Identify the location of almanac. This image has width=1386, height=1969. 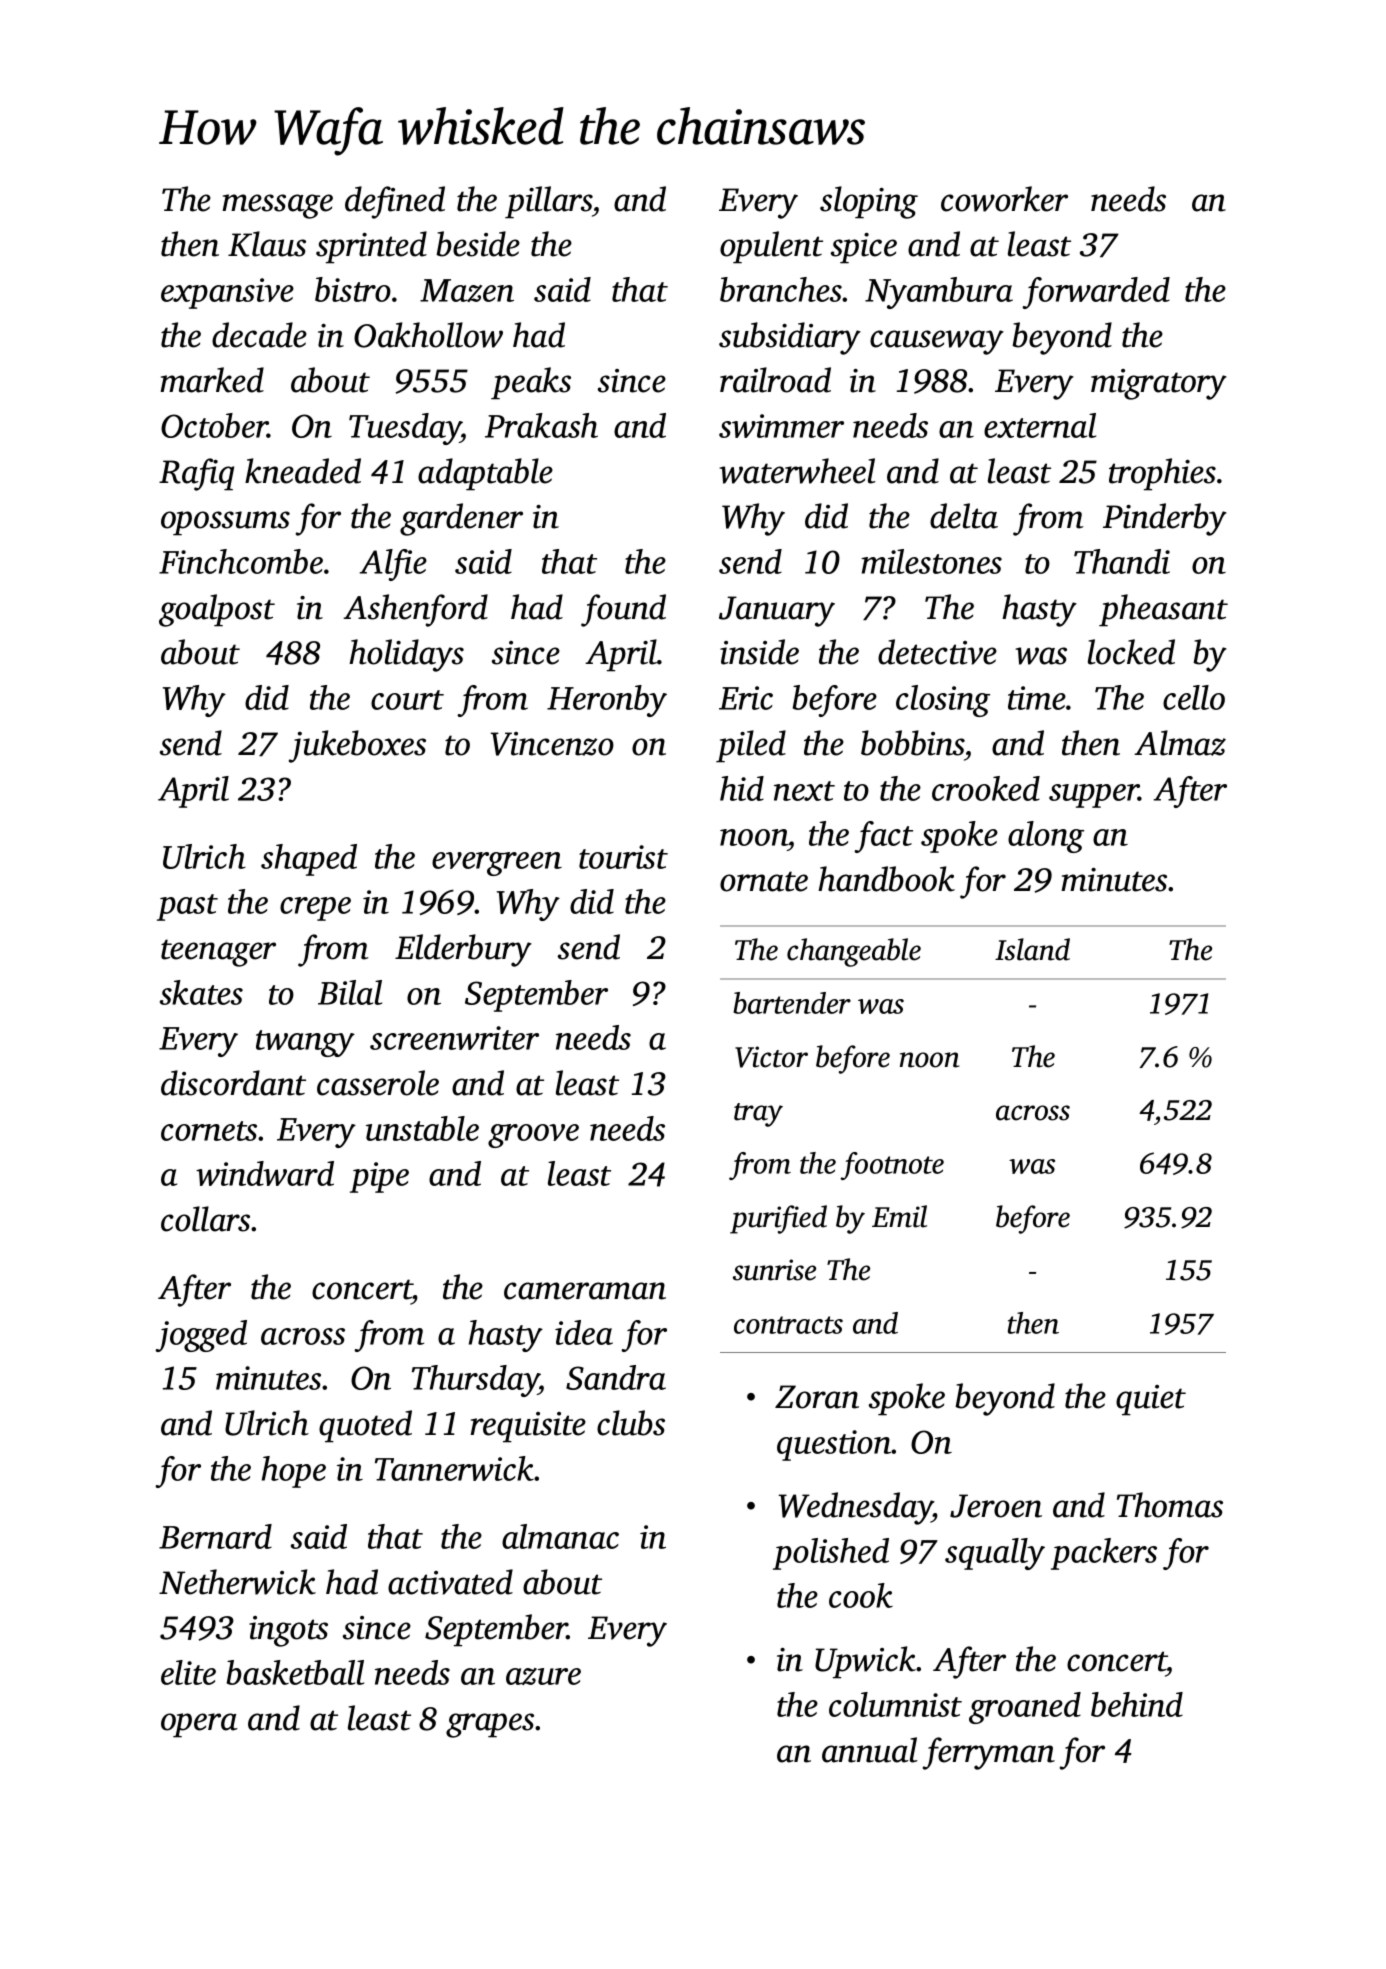
(560, 1536).
